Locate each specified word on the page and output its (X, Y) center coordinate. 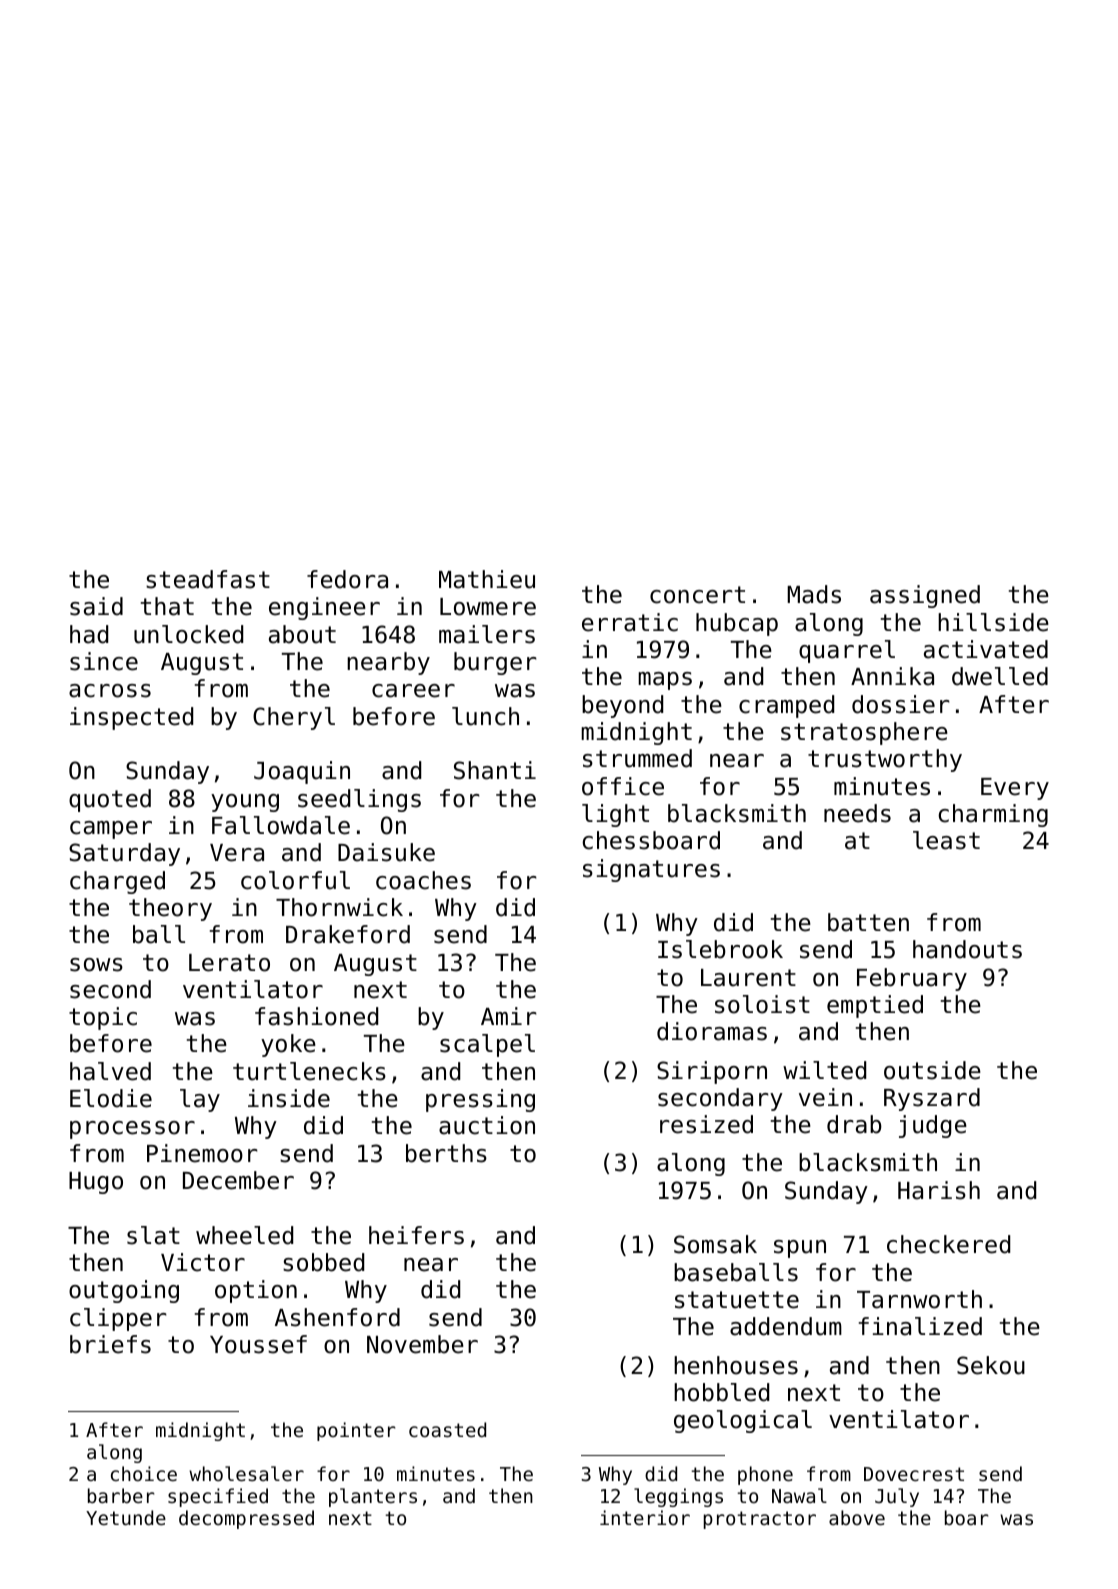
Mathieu (487, 579)
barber (121, 1495)
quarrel (847, 651)
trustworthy (885, 760)
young (245, 803)
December (238, 1180)
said (96, 606)
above (857, 1517)
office (623, 786)
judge (933, 1126)
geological (743, 1421)
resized (706, 1124)
